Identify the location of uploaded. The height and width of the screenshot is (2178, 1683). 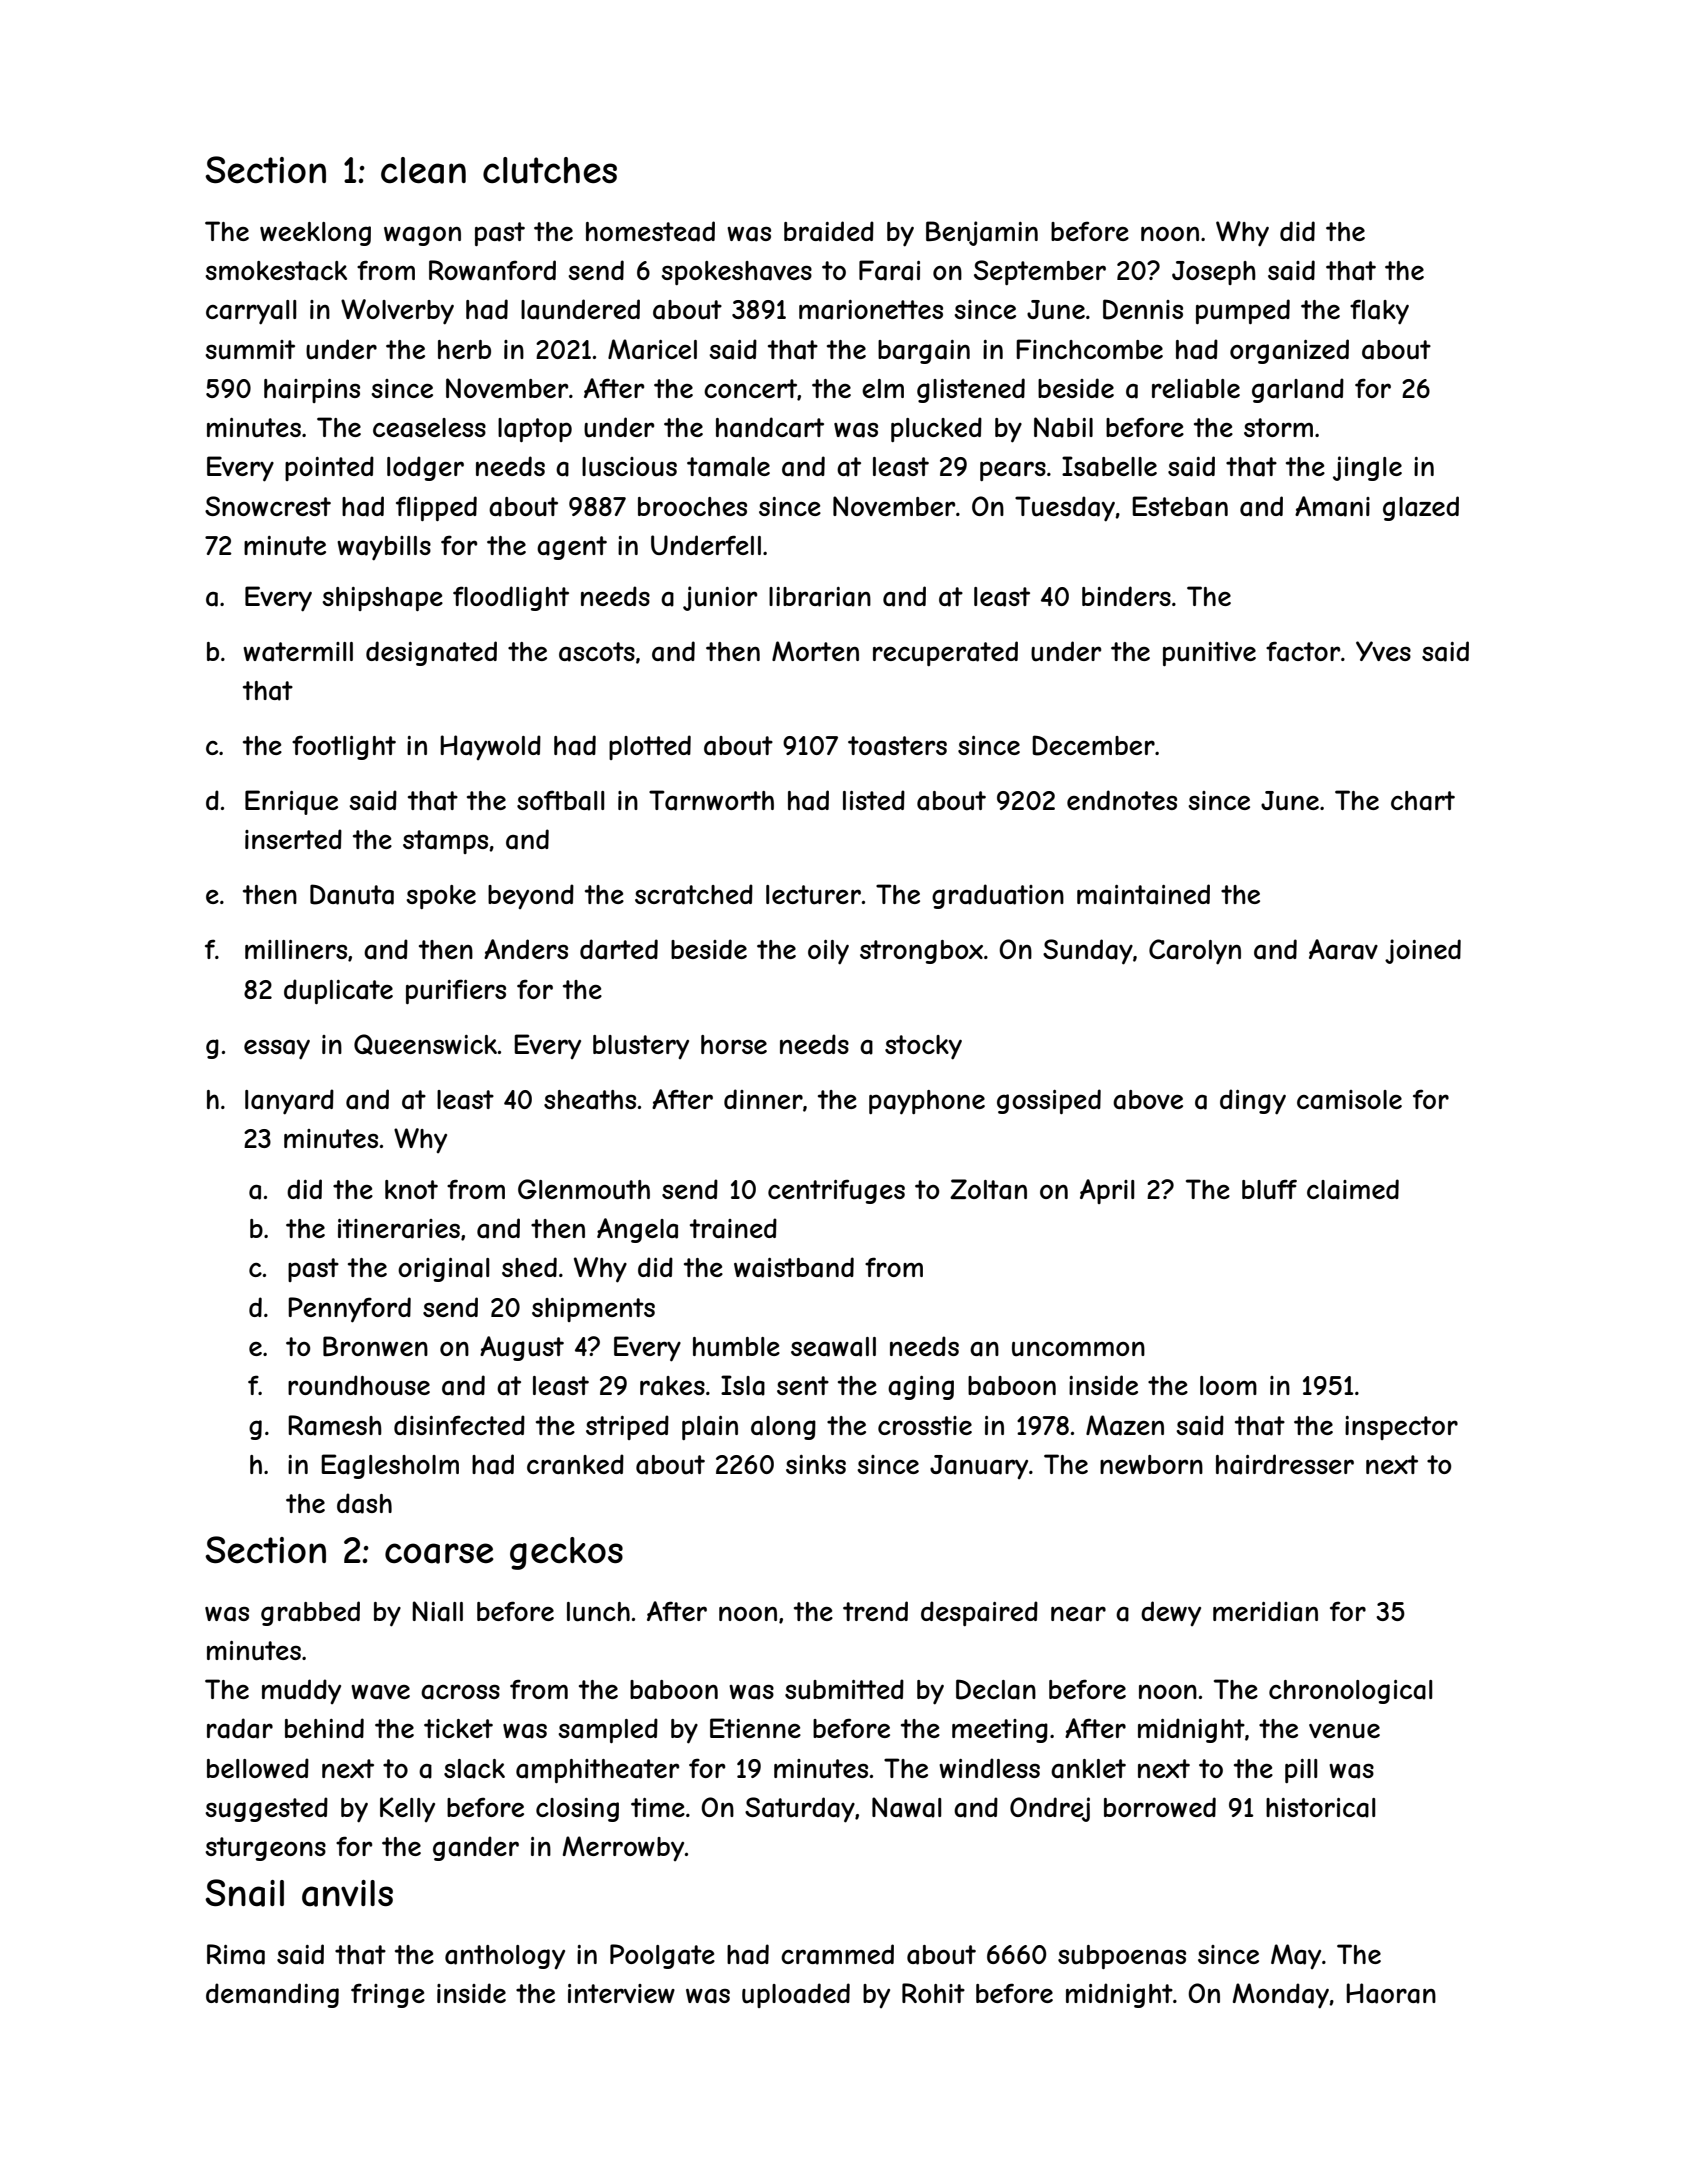
(796, 1995).
